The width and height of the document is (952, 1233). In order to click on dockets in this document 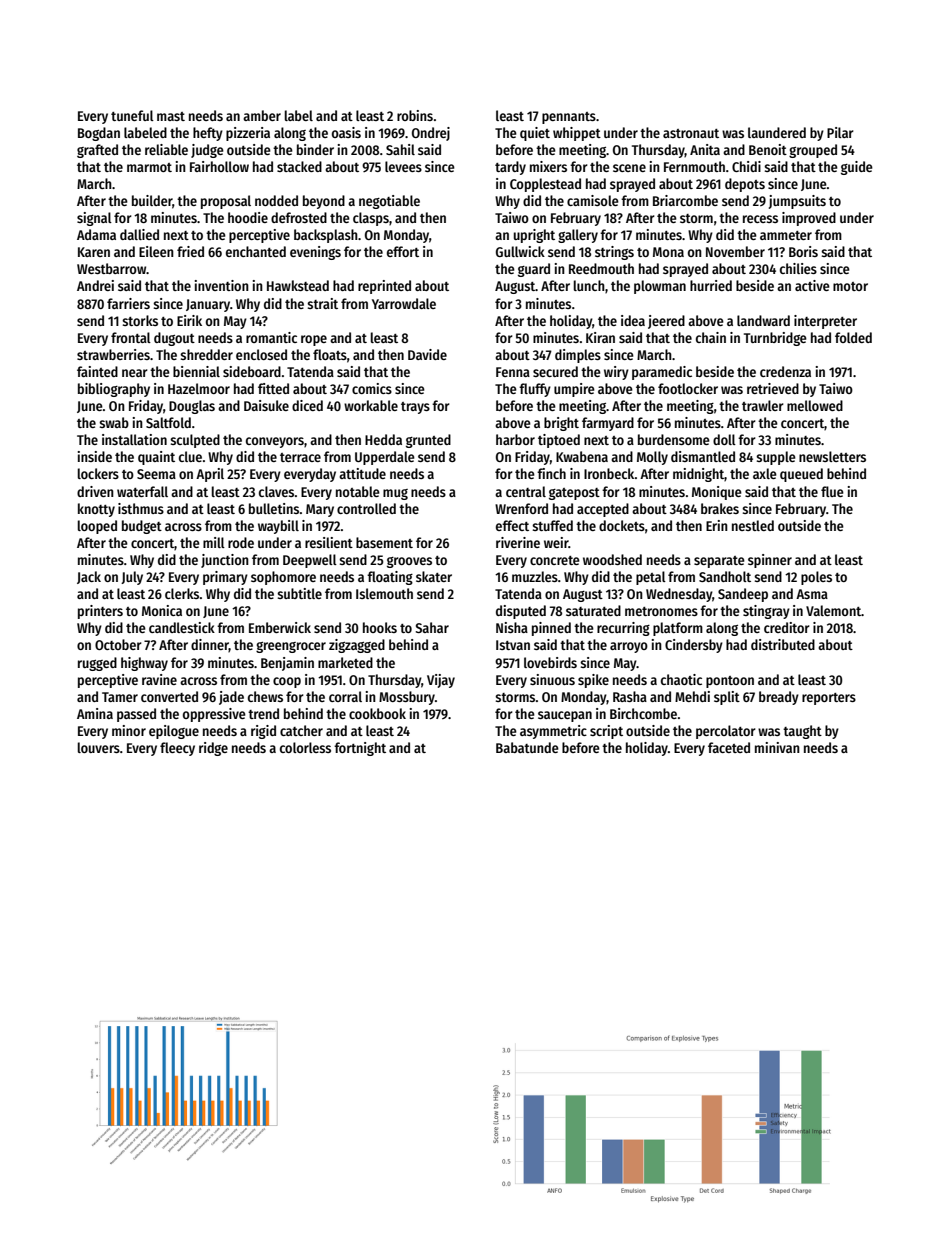, I will do `click(622, 525)`.
